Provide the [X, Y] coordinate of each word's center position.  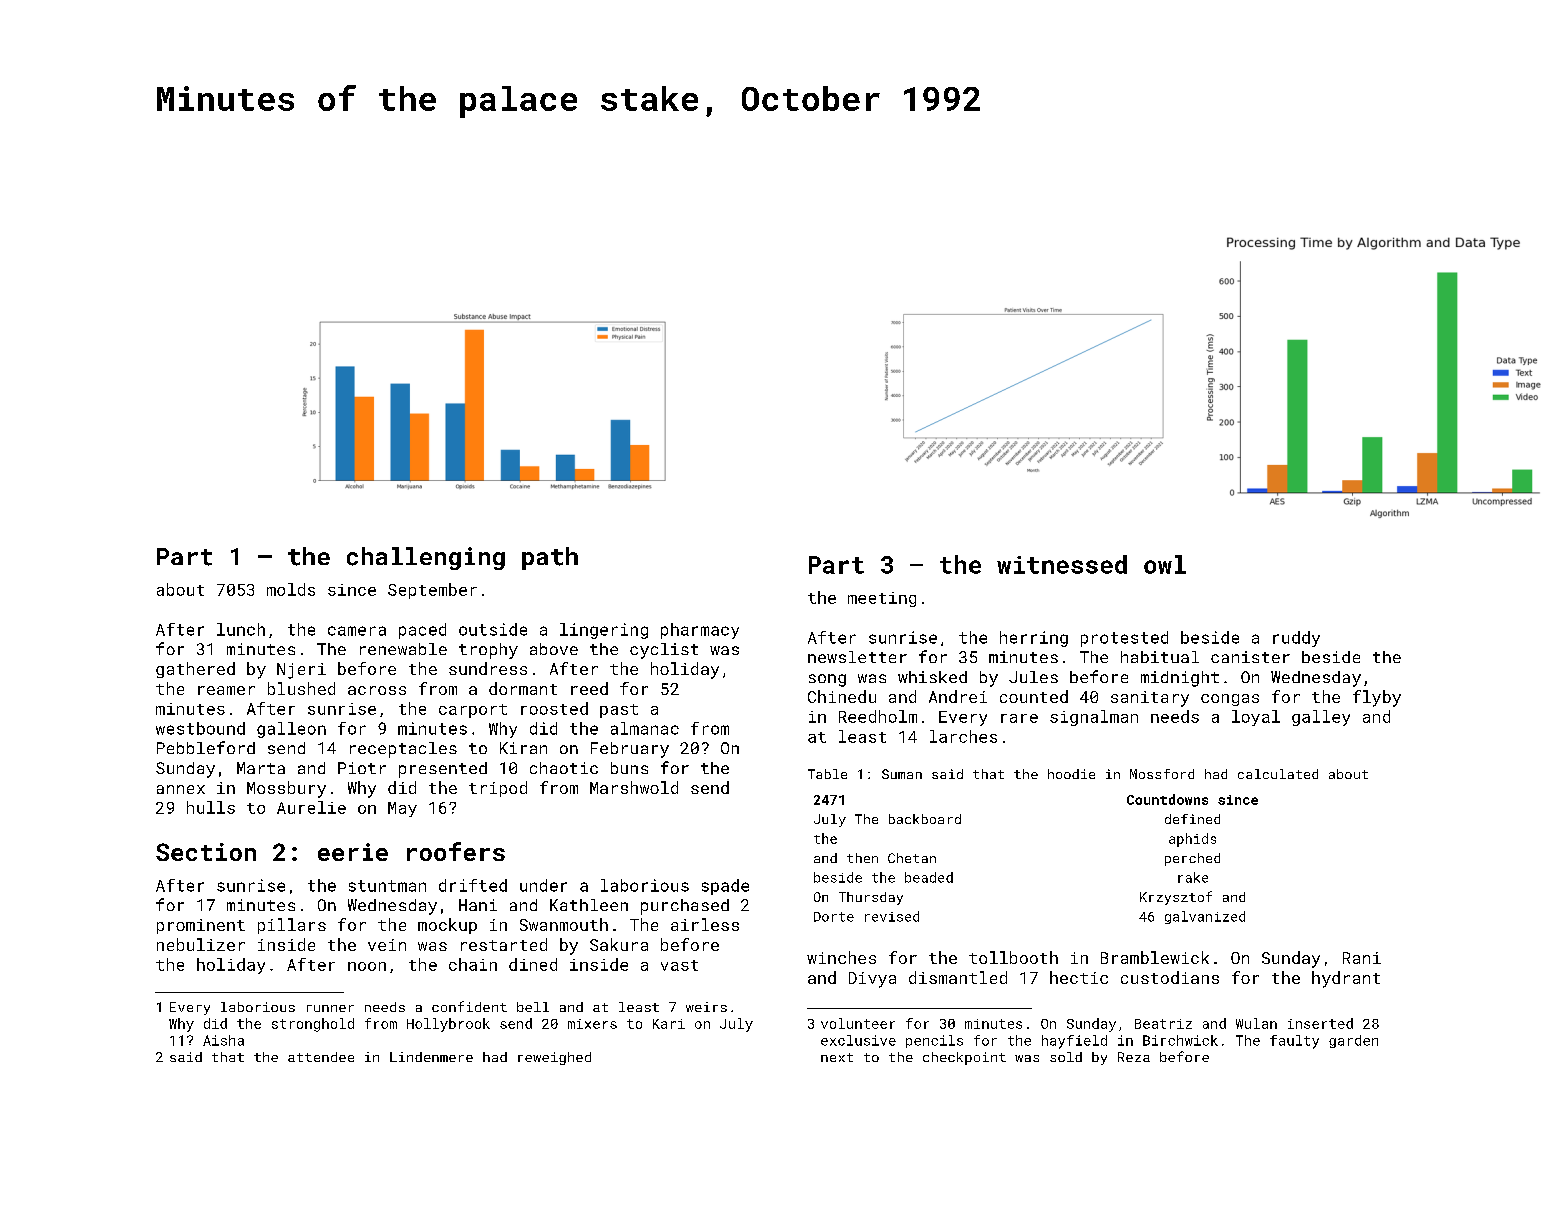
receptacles [403, 750]
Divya [872, 980]
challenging [426, 558]
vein [387, 945]
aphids [1192, 840]
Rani [1362, 958]
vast [679, 965]
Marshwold [634, 787]
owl [1165, 564]
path [550, 558]
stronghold [313, 1025]
